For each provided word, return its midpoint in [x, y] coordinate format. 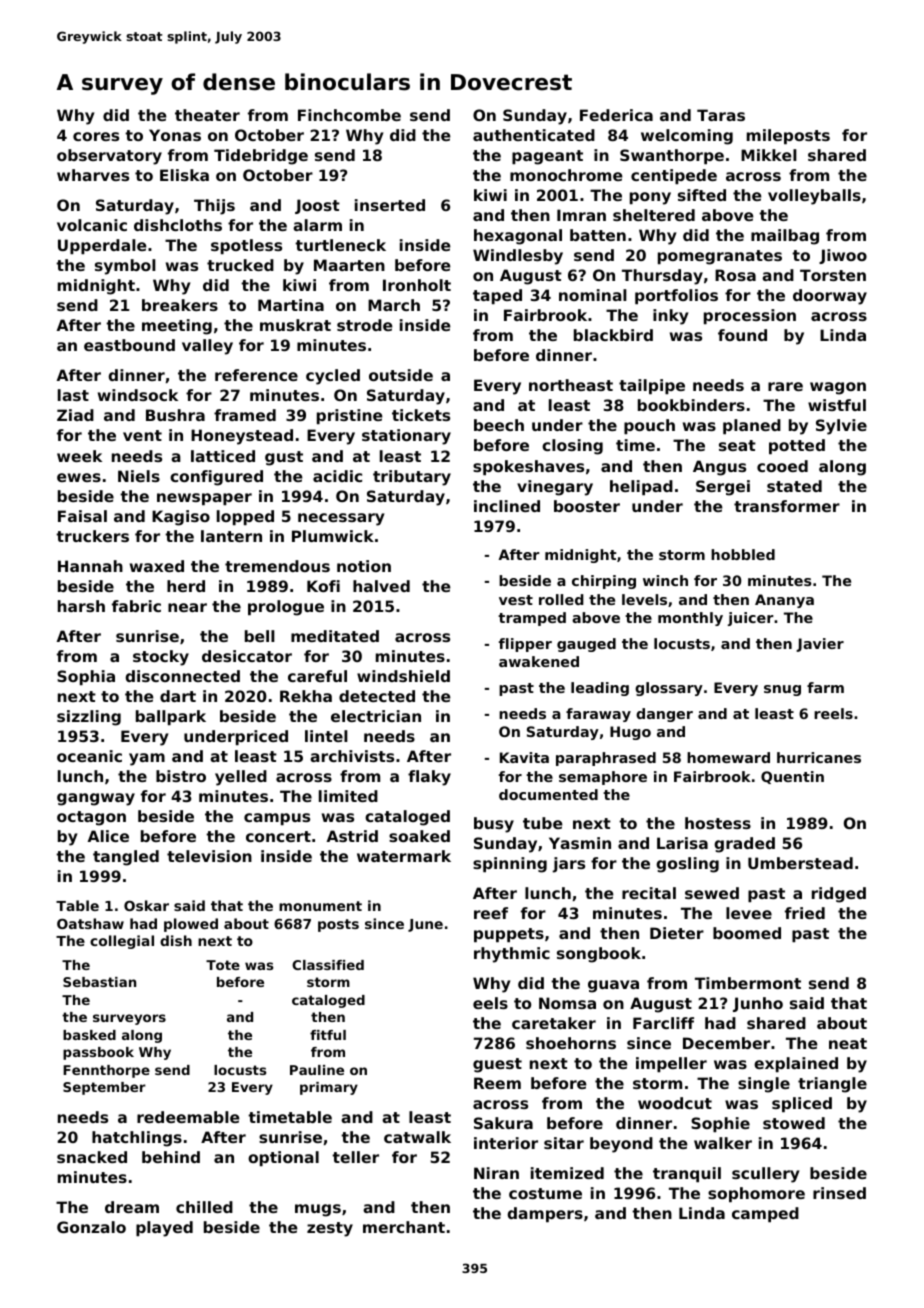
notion [364, 566]
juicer [751, 619]
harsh [81, 606]
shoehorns [571, 1043]
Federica [616, 115]
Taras [721, 115]
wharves [93, 175]
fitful [328, 1035]
